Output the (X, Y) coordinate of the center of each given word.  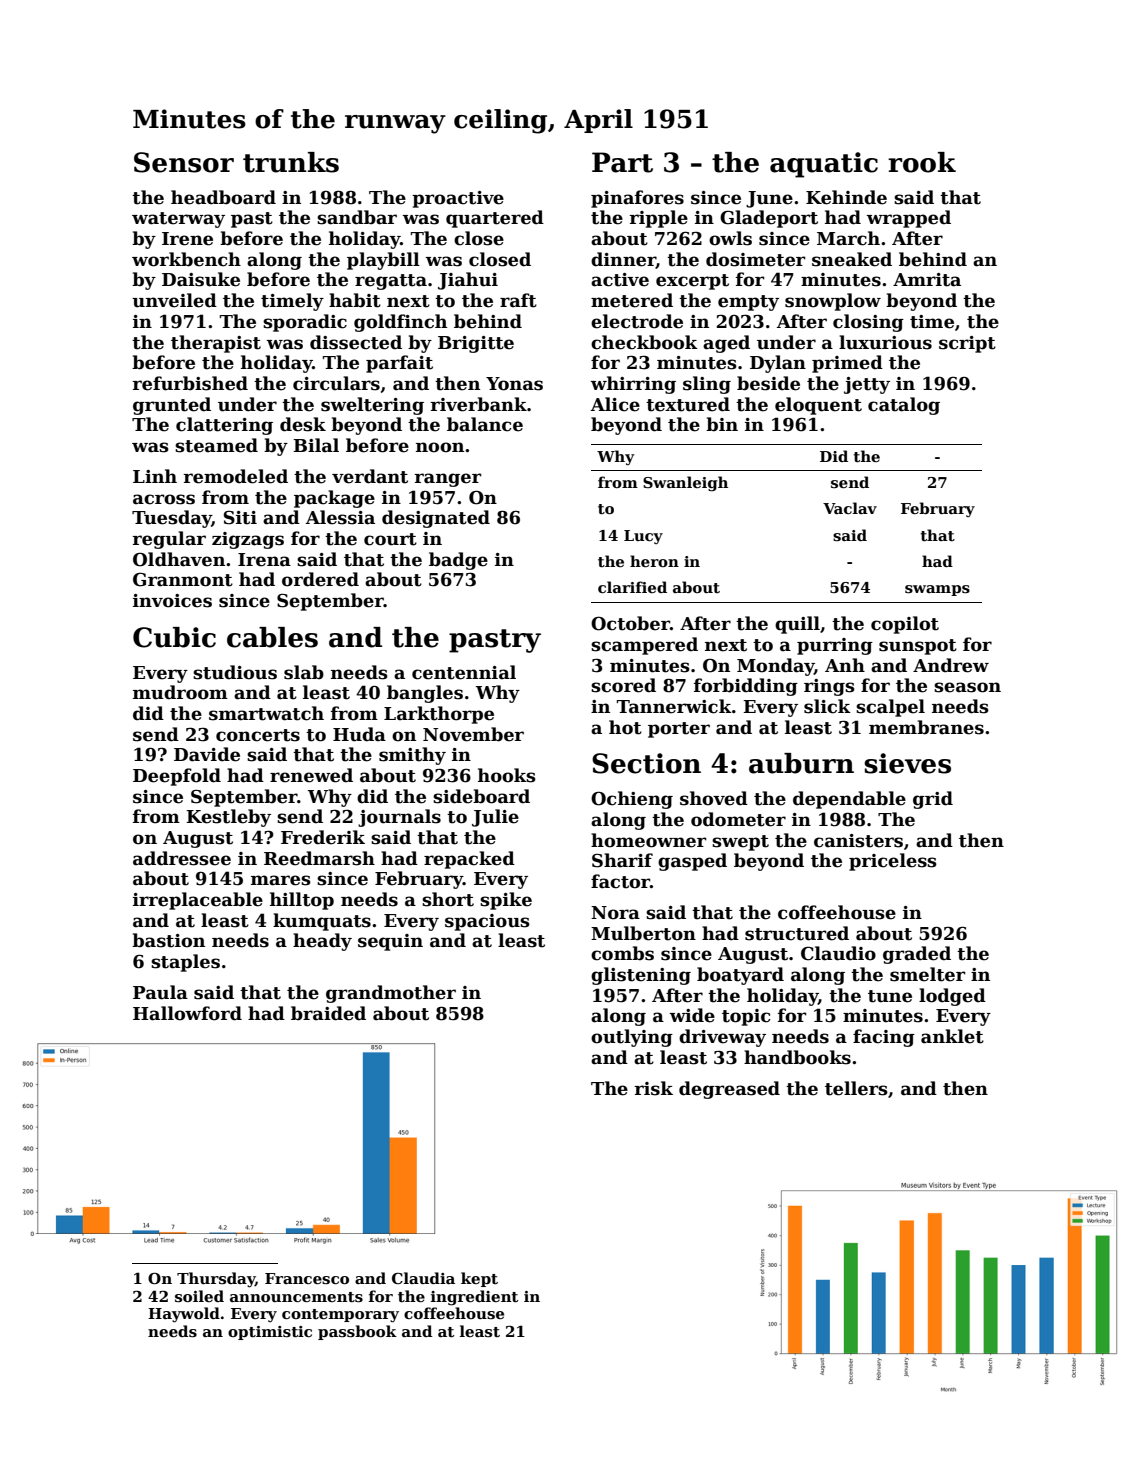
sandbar (357, 217)
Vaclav (850, 508)
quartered (495, 219)
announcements (296, 1297)
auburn (801, 763)
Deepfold (177, 777)
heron (654, 561)
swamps (937, 590)
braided (328, 1013)
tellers (856, 1088)
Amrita (927, 280)
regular (169, 540)
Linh (155, 476)
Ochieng (632, 800)
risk (653, 1088)
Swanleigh (685, 483)
